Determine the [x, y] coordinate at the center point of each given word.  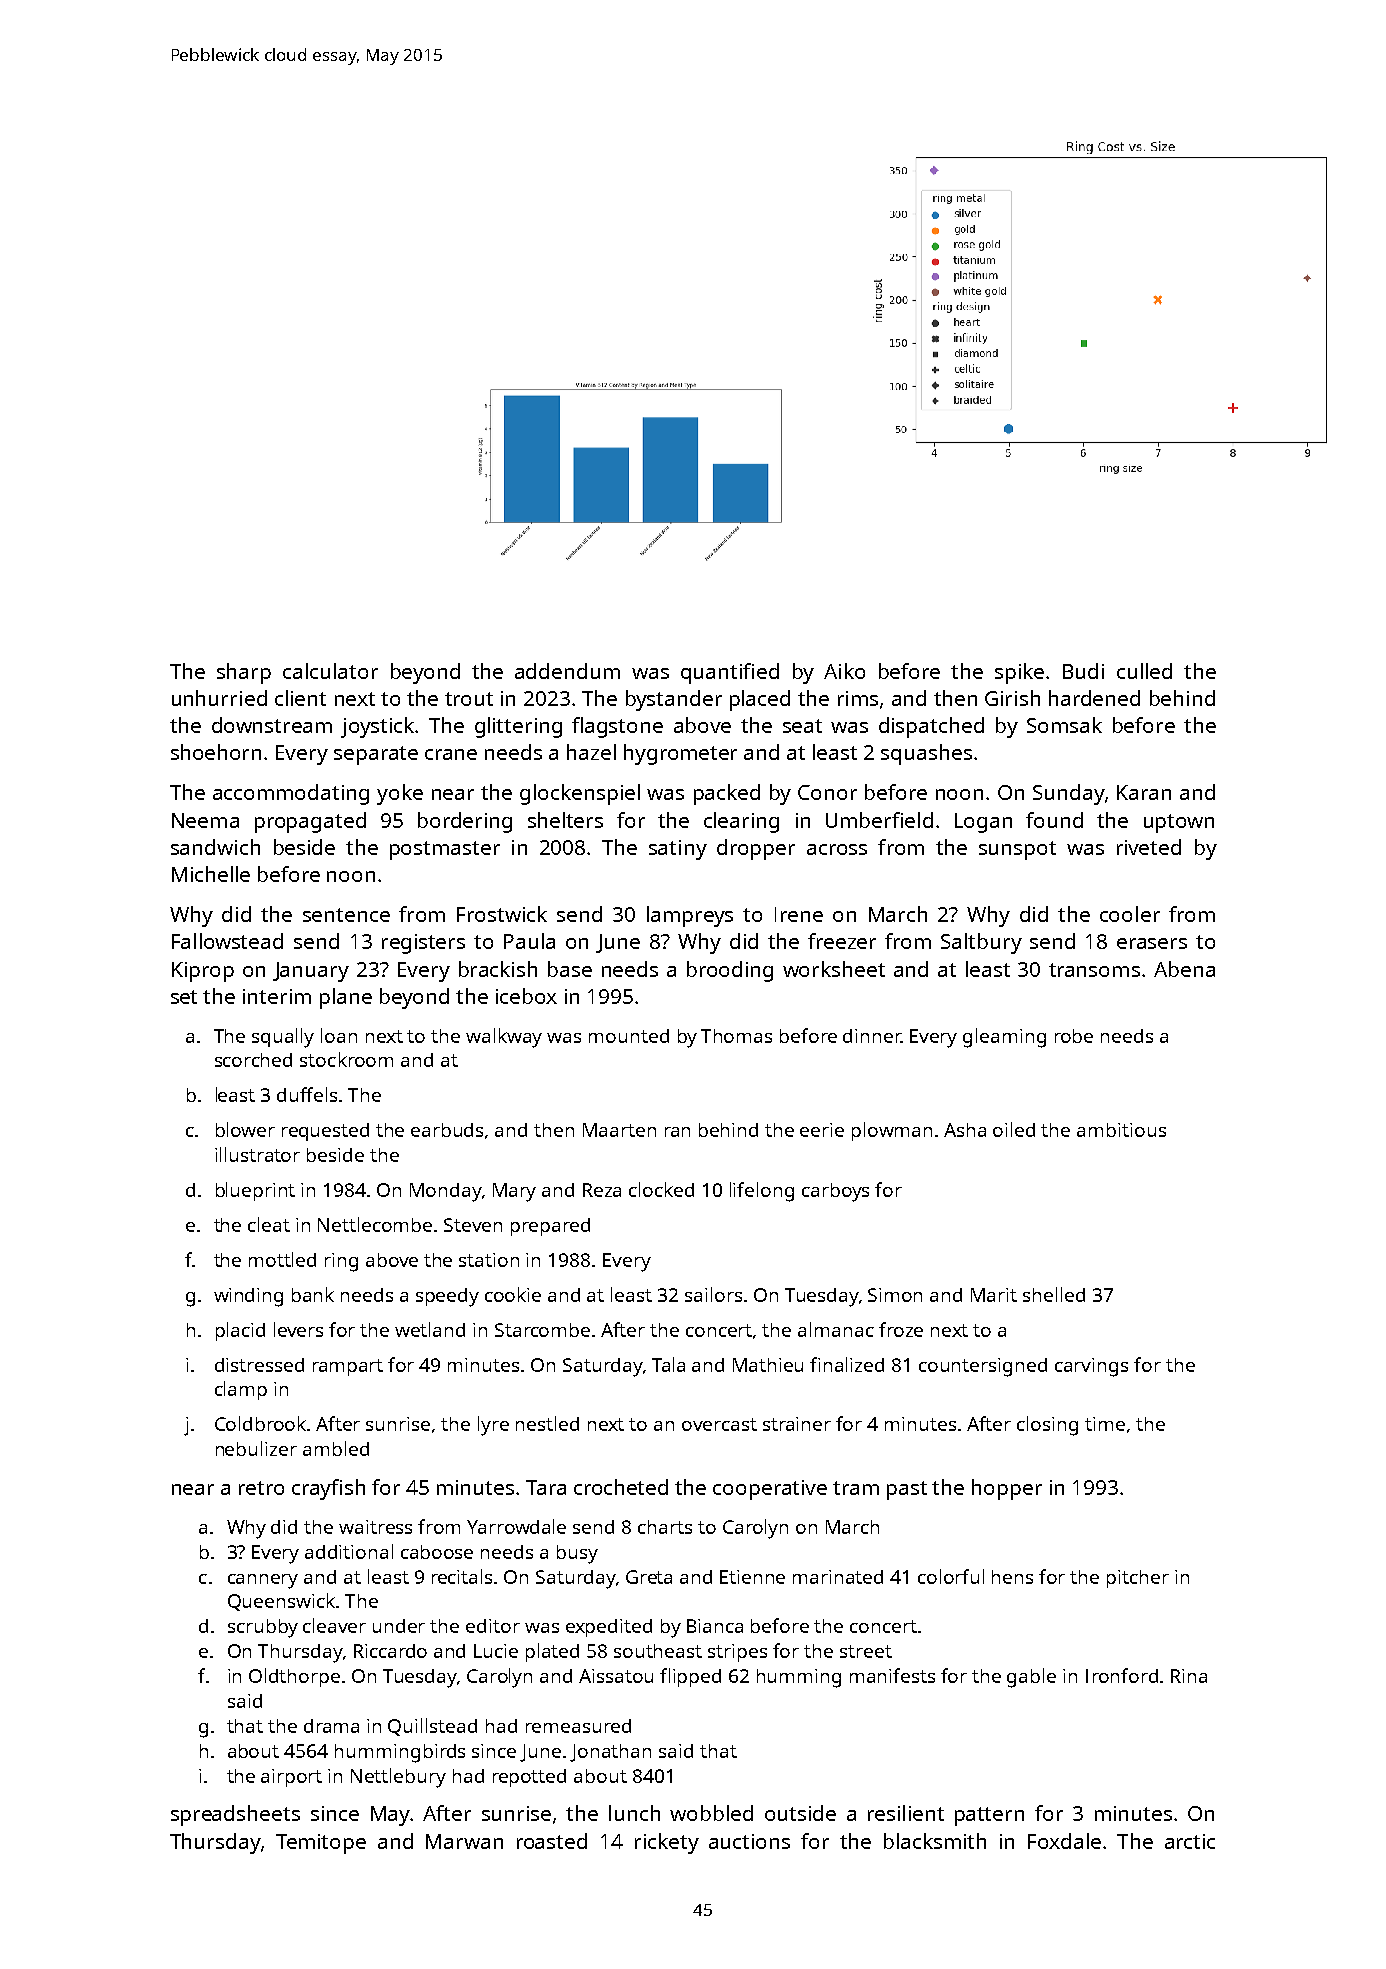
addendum [567, 671]
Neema [205, 820]
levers [298, 1329]
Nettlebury [398, 1778]
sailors [713, 1294]
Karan [1144, 792]
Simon [895, 1295]
